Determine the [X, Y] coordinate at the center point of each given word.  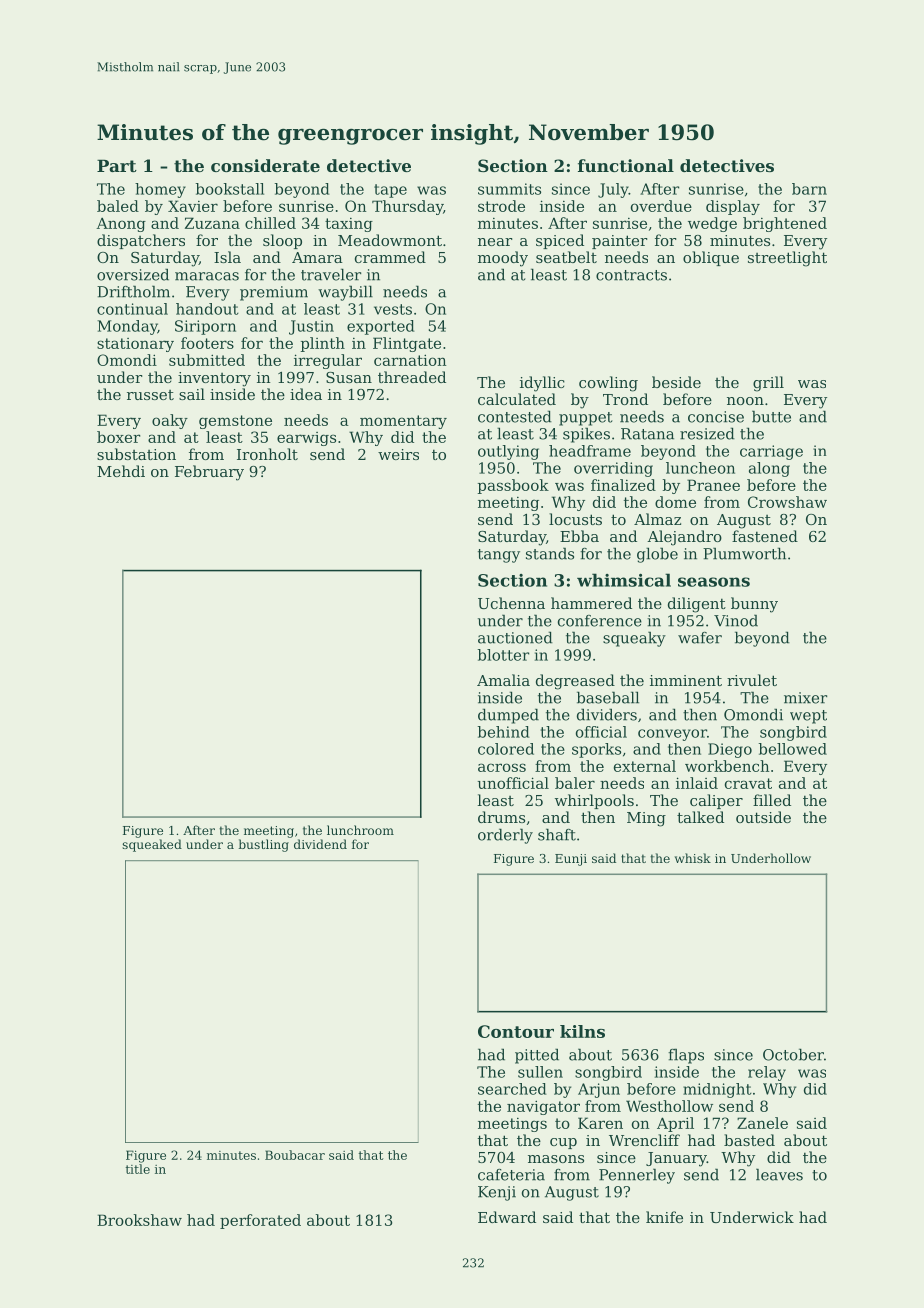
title [137, 1169]
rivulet [752, 680]
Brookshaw [139, 1220]
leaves [779, 1174]
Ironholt [267, 454]
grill [768, 384]
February [209, 473]
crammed [390, 257]
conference [600, 621]
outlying [508, 452]
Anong [121, 225]
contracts [631, 275]
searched [512, 1089]
